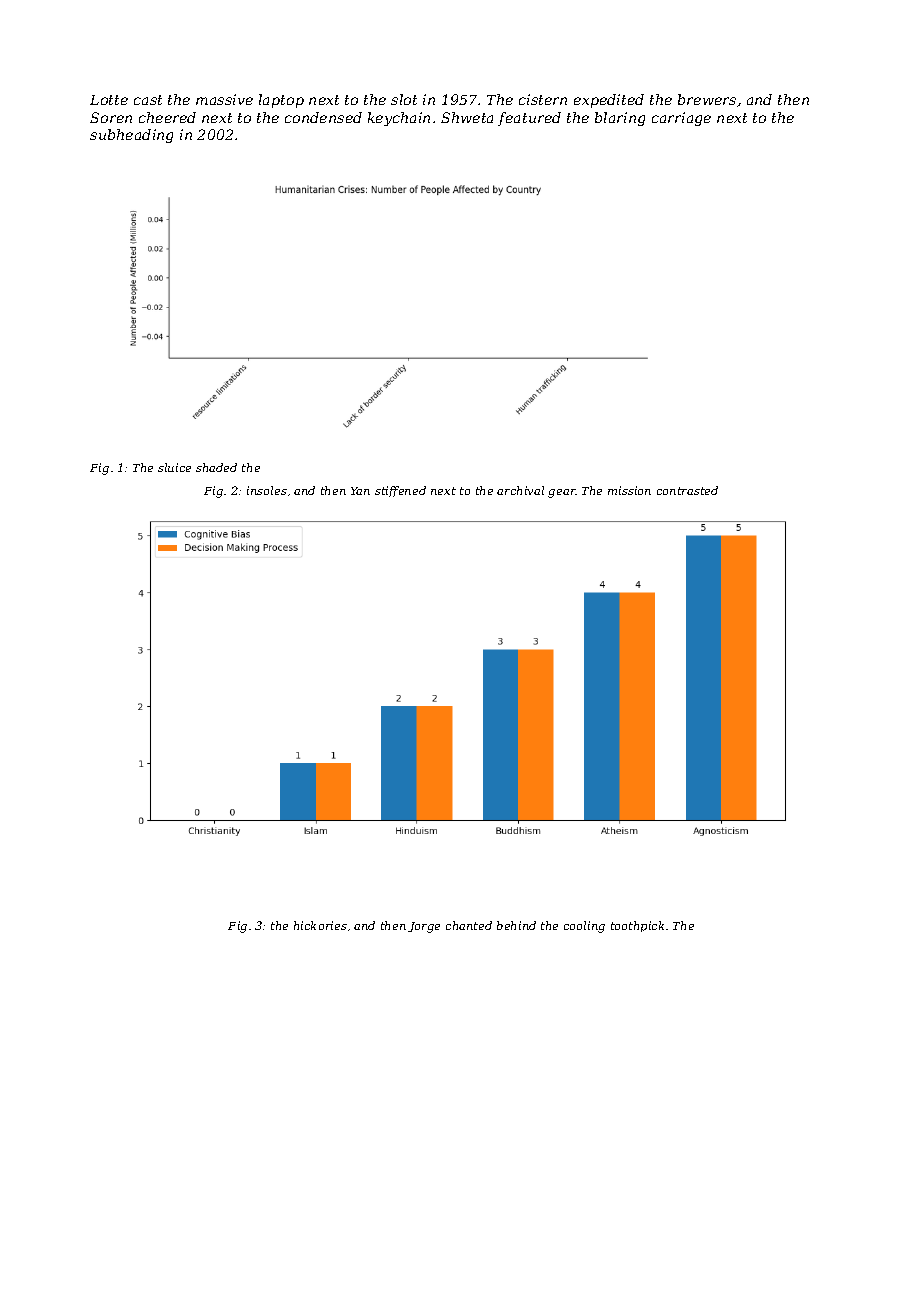  Describe the element at coordinates (467, 117) in the screenshot. I see `Shweta` at that location.
